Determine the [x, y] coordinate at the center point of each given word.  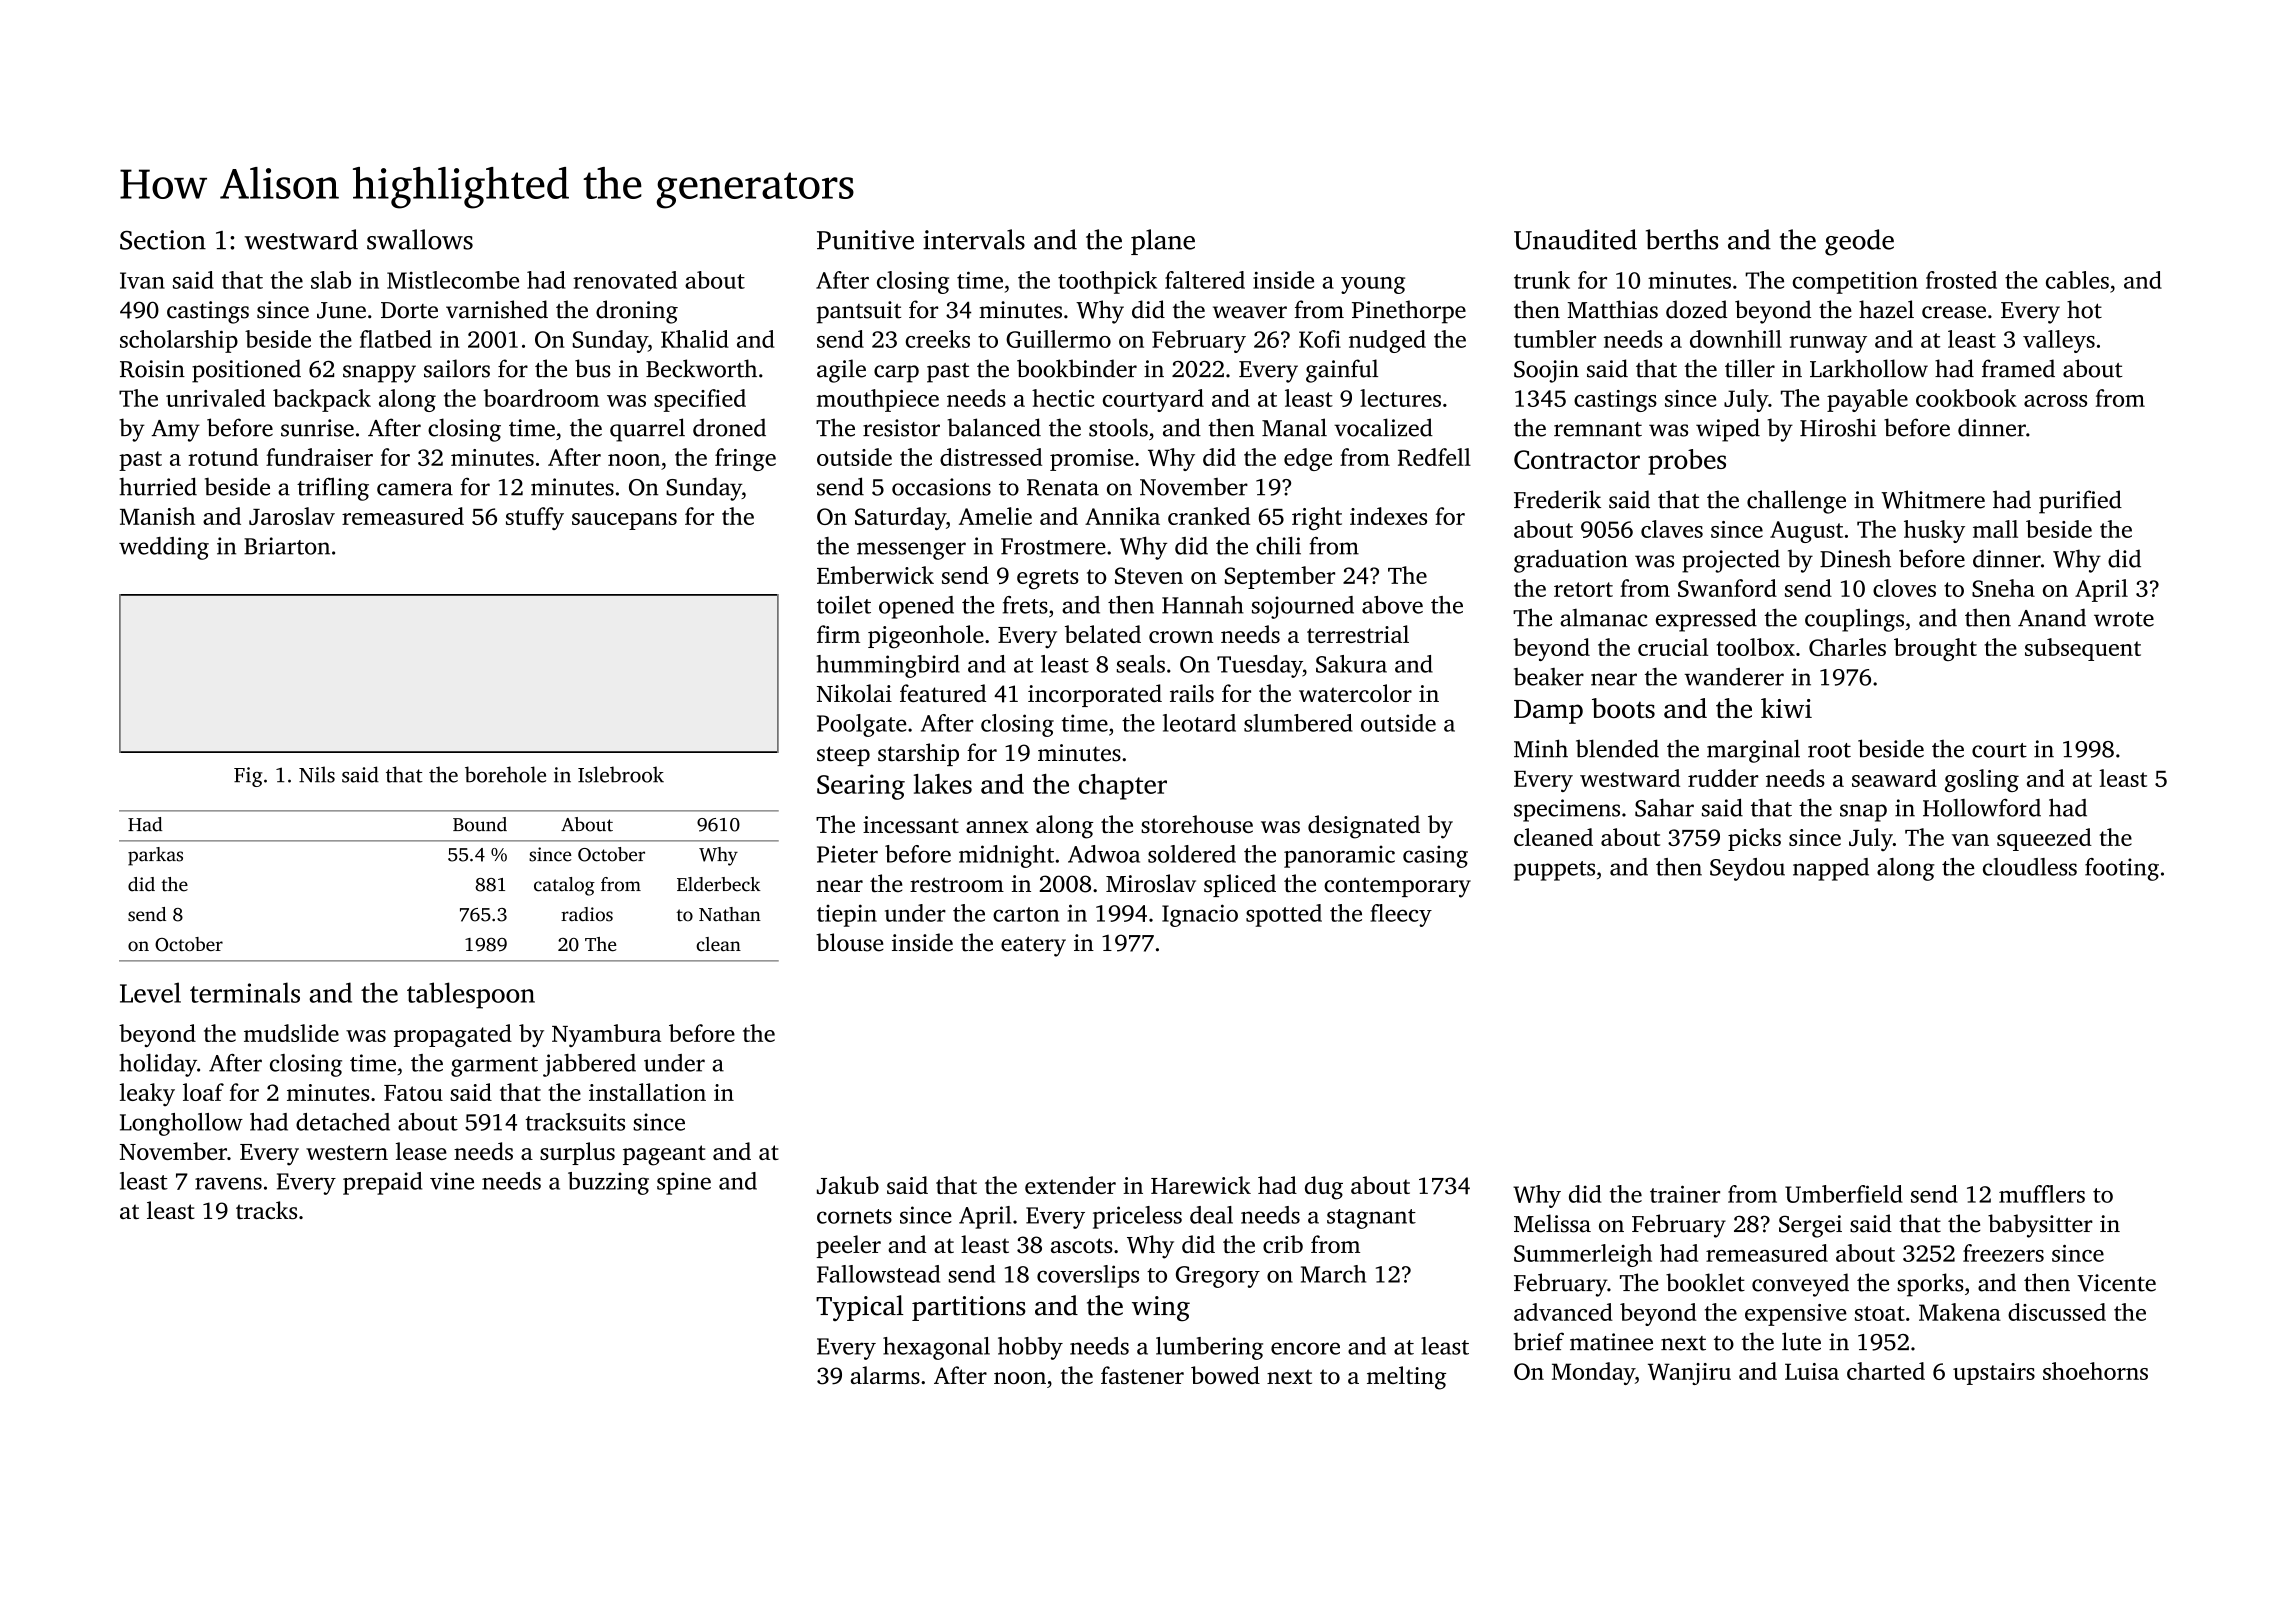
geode [1859, 242]
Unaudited [1575, 239]
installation [647, 1092]
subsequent [2083, 649]
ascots [1082, 1245]
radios [587, 914]
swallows [420, 239]
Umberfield [1844, 1194]
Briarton [287, 546]
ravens [228, 1183]
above [1392, 605]
